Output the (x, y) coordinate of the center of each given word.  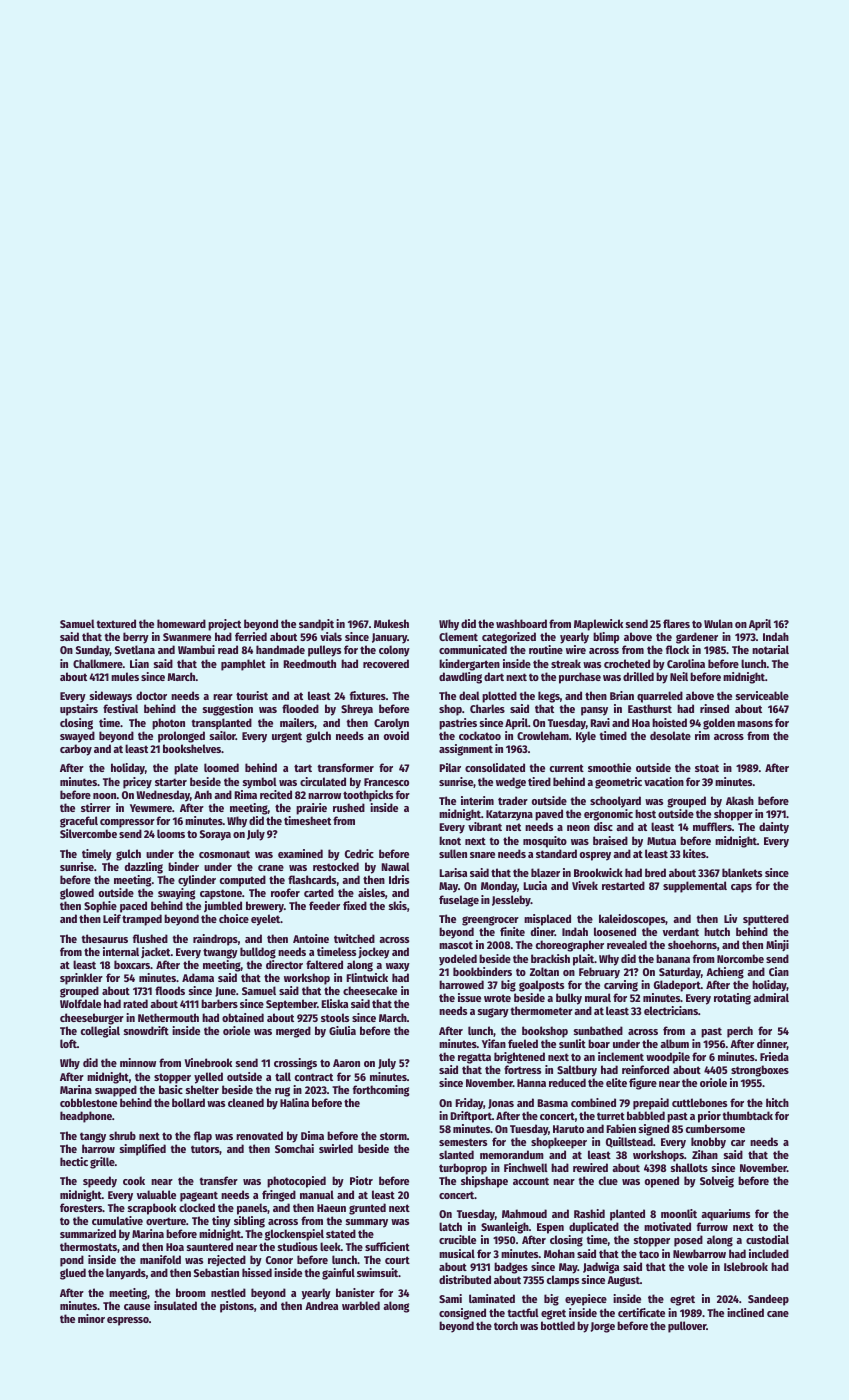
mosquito (545, 842)
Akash (740, 800)
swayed (77, 737)
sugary (493, 1013)
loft (68, 1043)
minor (91, 1318)
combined (593, 1102)
